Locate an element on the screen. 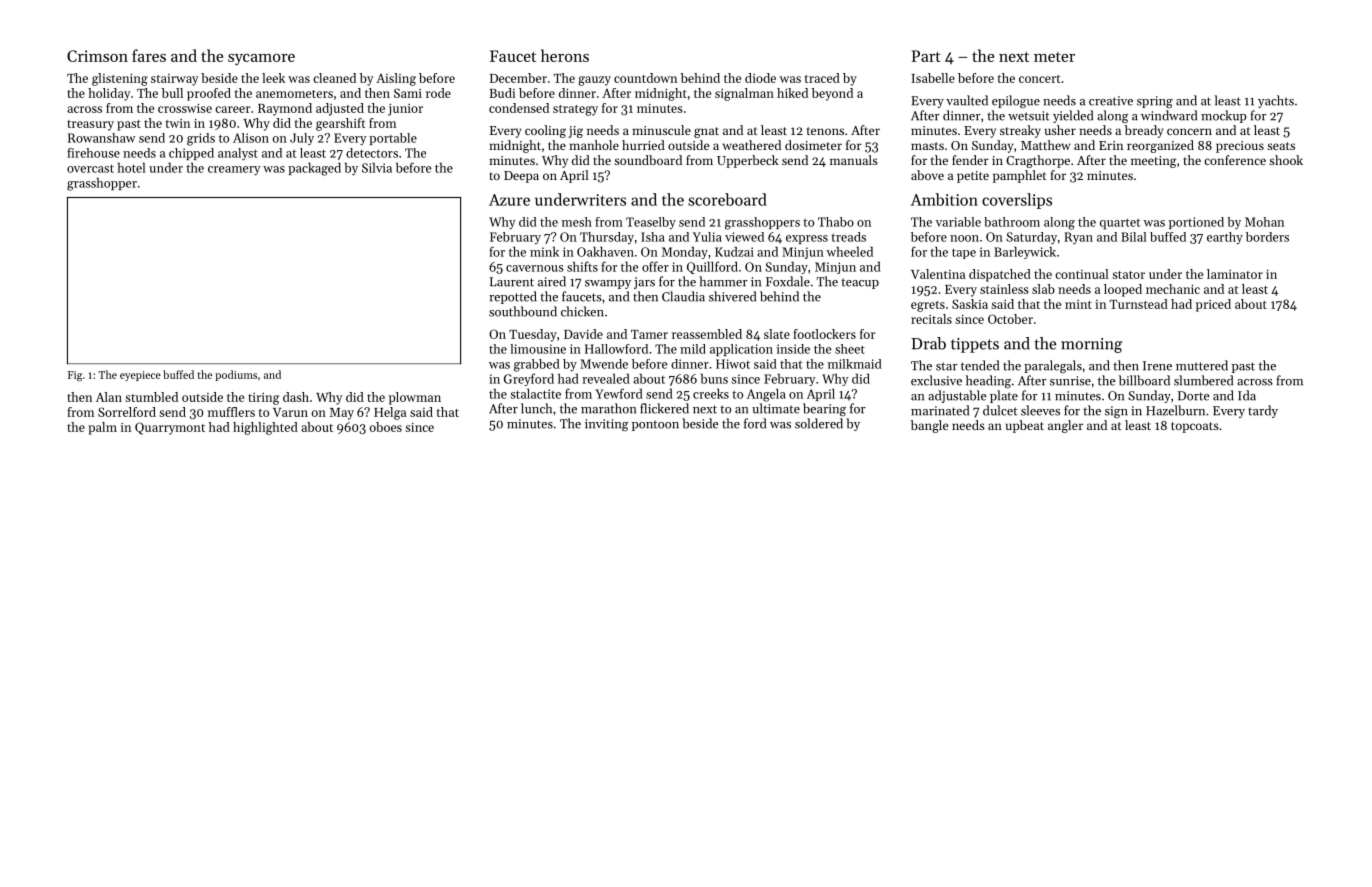 This screenshot has width=1372, height=887. Ambition is located at coordinates (944, 199).
